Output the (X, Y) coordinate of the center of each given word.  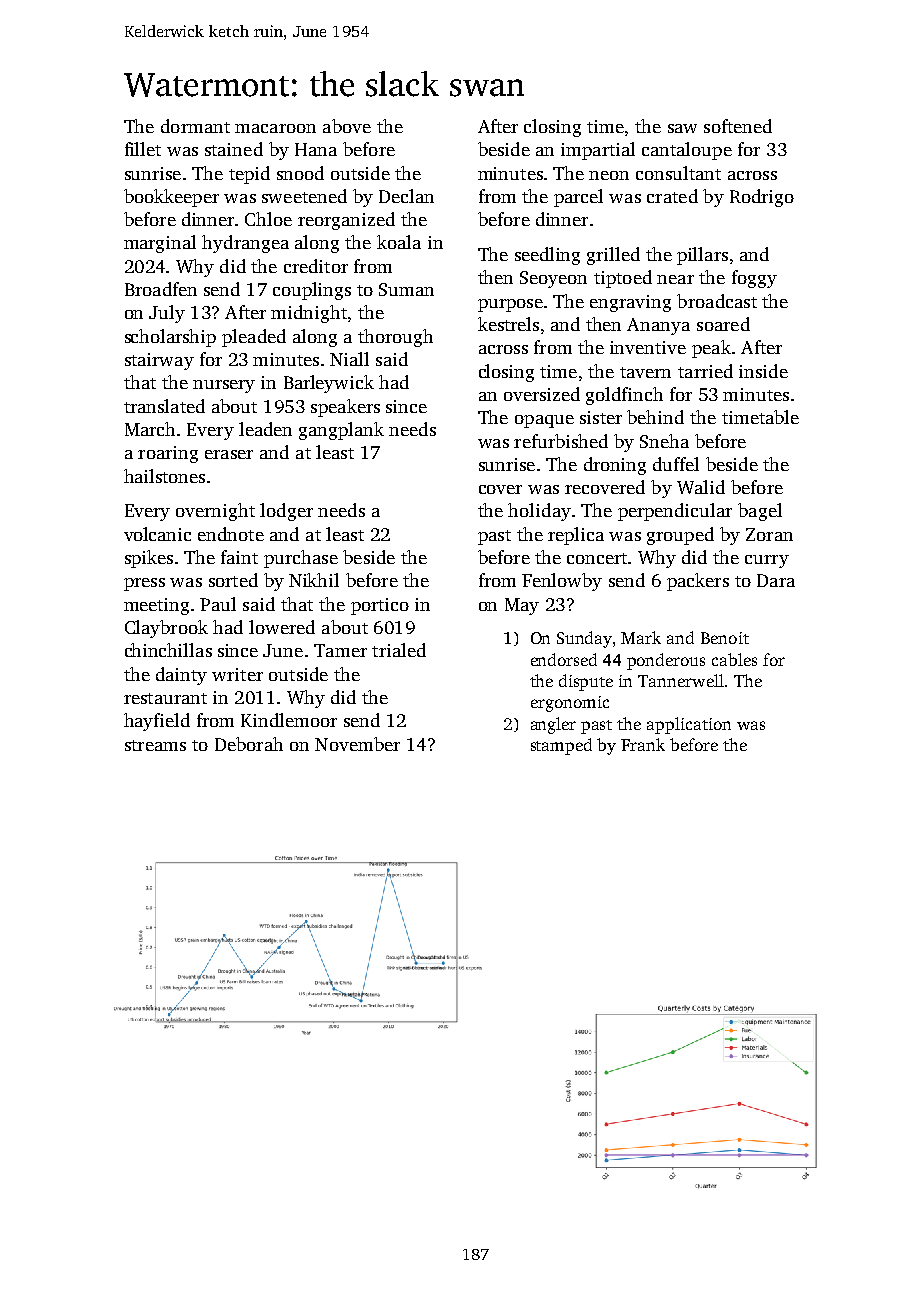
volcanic (157, 534)
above (347, 126)
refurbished (561, 441)
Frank (643, 744)
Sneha (664, 441)
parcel (578, 198)
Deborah (249, 744)
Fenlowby (562, 582)
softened (738, 126)
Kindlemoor (289, 720)
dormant (195, 126)
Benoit (725, 638)
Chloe (268, 219)
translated (164, 406)
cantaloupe (687, 151)
